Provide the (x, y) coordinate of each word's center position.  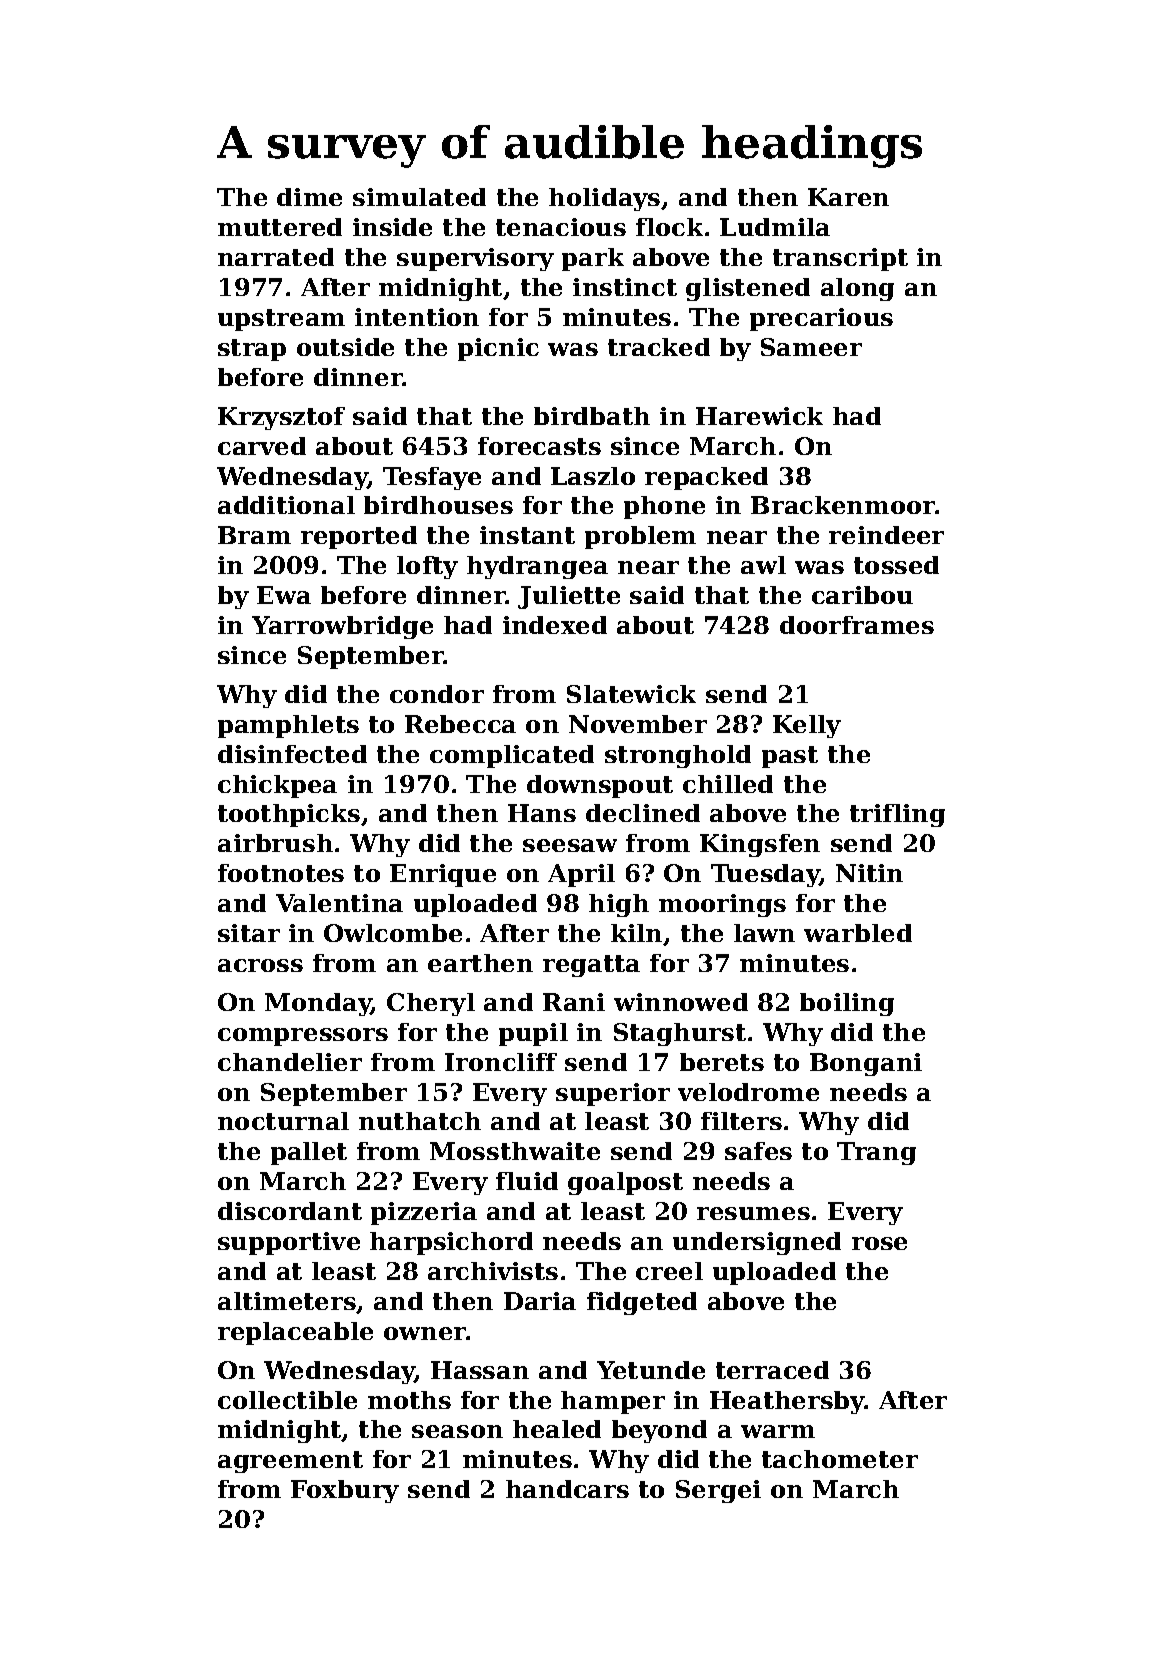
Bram (254, 535)
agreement (290, 1462)
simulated (419, 197)
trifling (897, 815)
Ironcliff (501, 1062)
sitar (249, 933)
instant (527, 535)
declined (643, 813)
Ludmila (775, 227)
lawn (764, 933)
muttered (280, 227)
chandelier (290, 1062)
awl (763, 565)
